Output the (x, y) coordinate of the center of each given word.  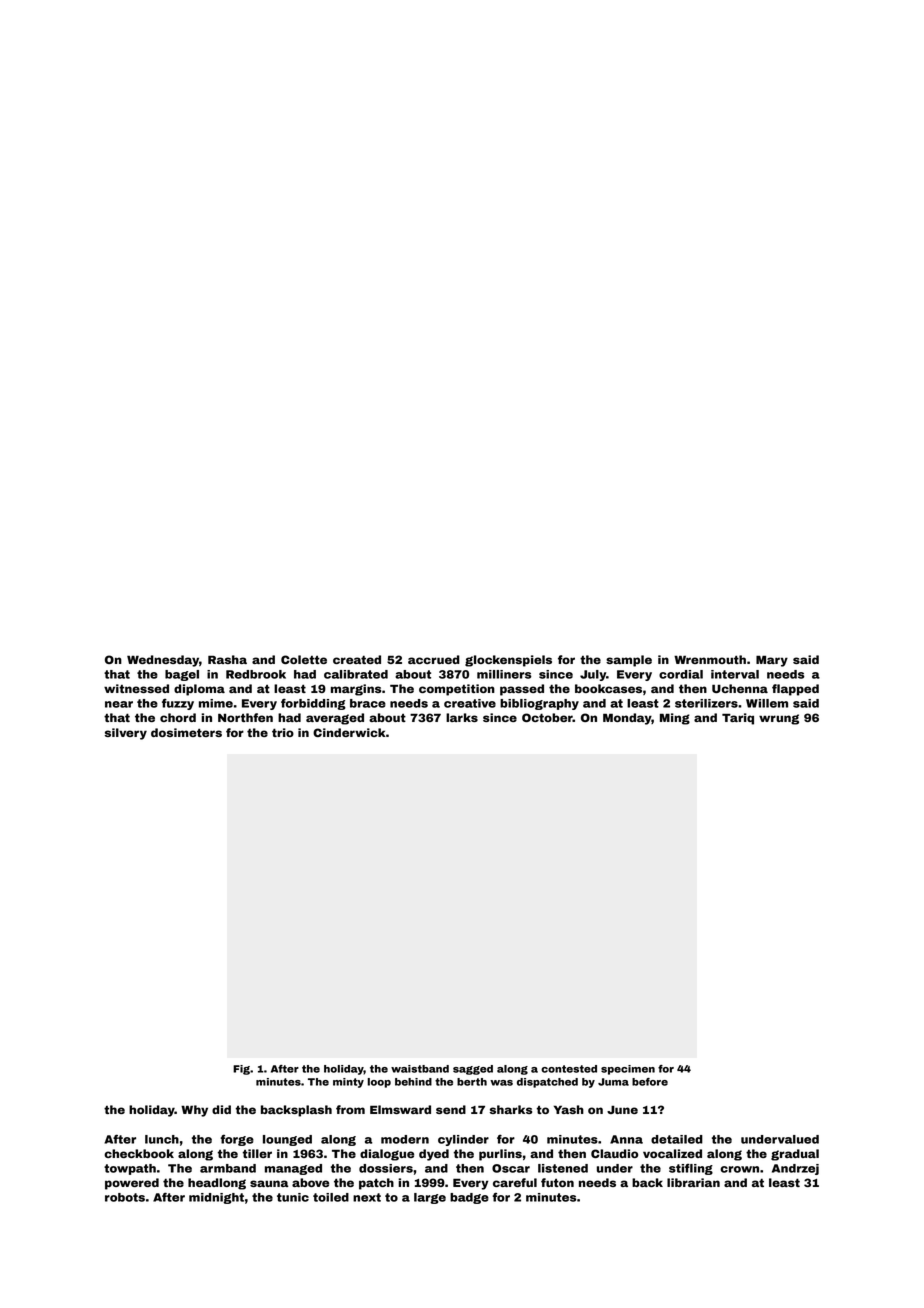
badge (469, 1198)
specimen (628, 1070)
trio (283, 732)
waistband (420, 1069)
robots (125, 1197)
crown (739, 1169)
